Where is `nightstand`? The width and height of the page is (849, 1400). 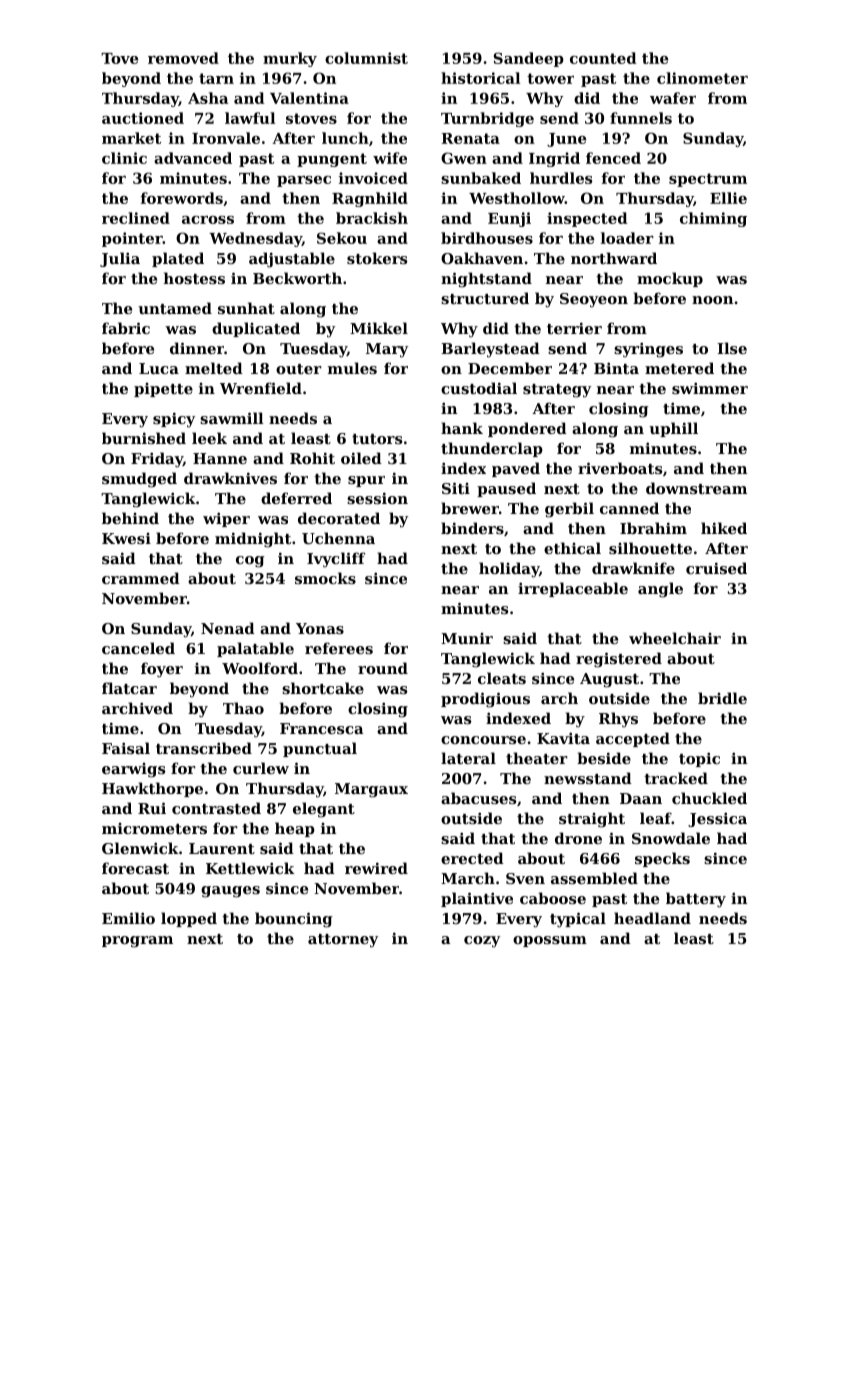
nightstand is located at coordinates (486, 280).
